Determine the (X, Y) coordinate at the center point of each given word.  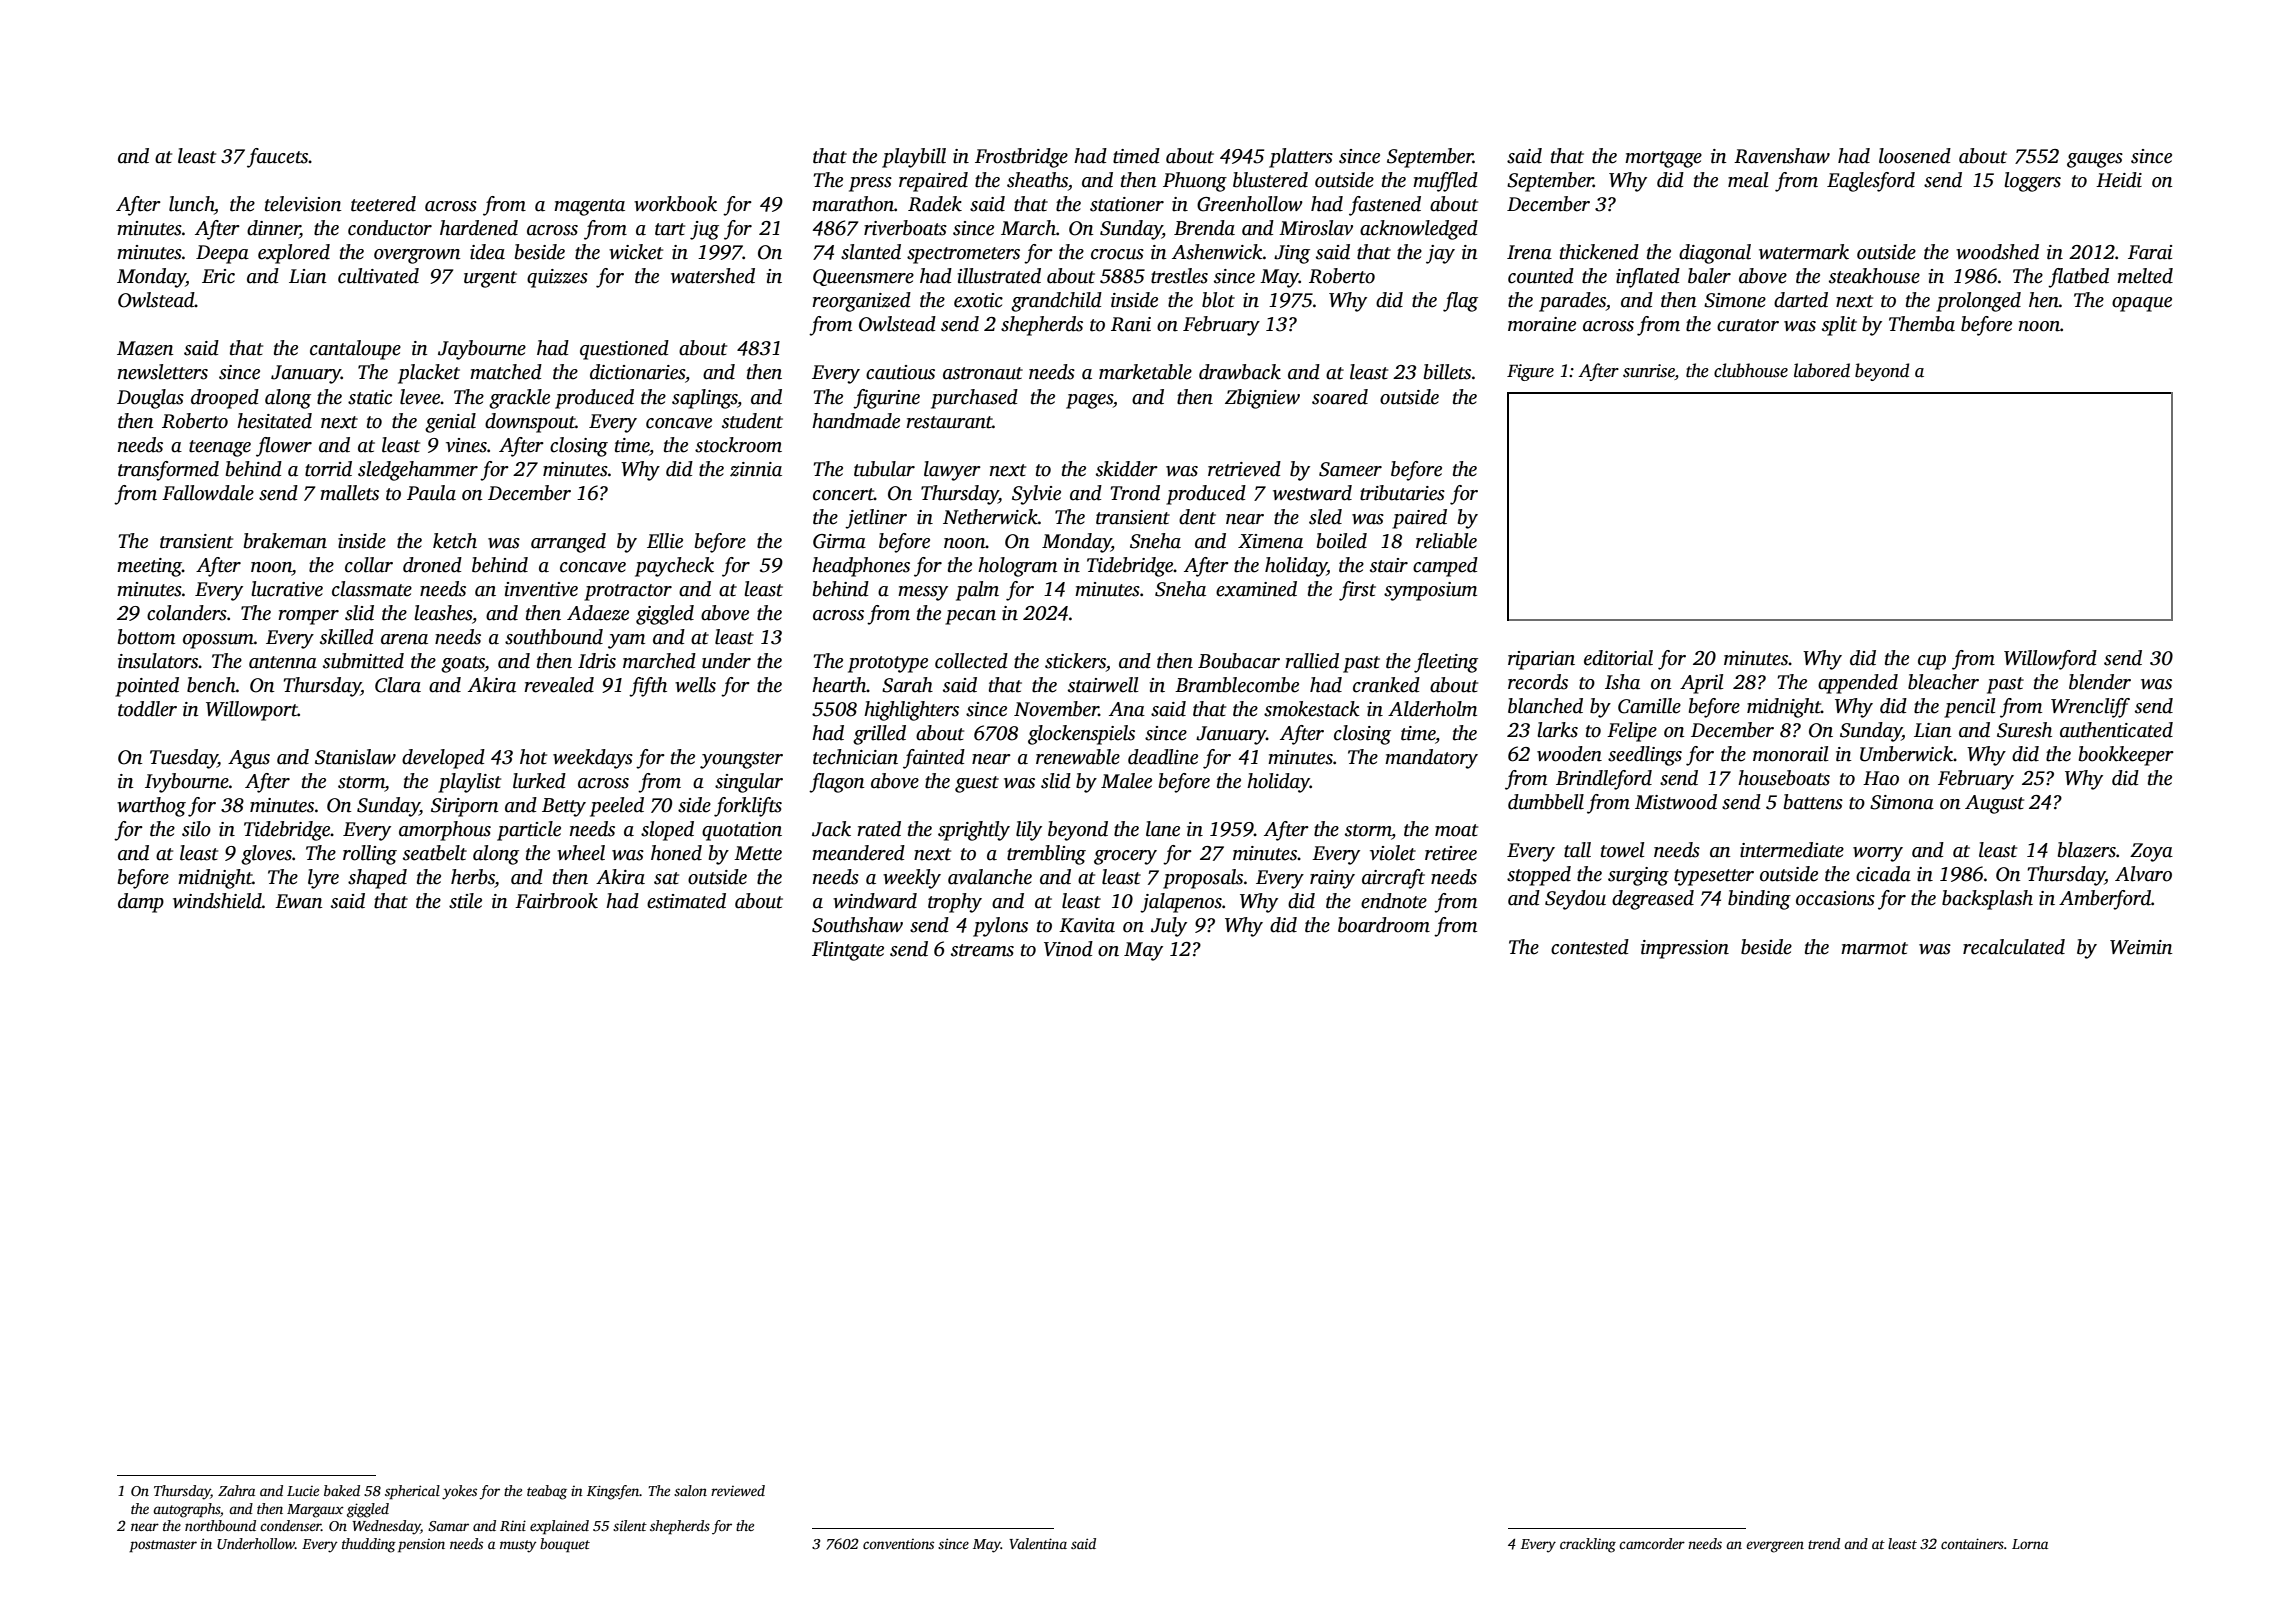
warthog (151, 807)
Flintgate (848, 951)
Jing (1292, 254)
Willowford (2050, 660)
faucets (278, 158)
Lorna (2030, 1544)
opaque (2142, 304)
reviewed (738, 1490)
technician (855, 757)
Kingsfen (613, 1492)
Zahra (236, 1490)
